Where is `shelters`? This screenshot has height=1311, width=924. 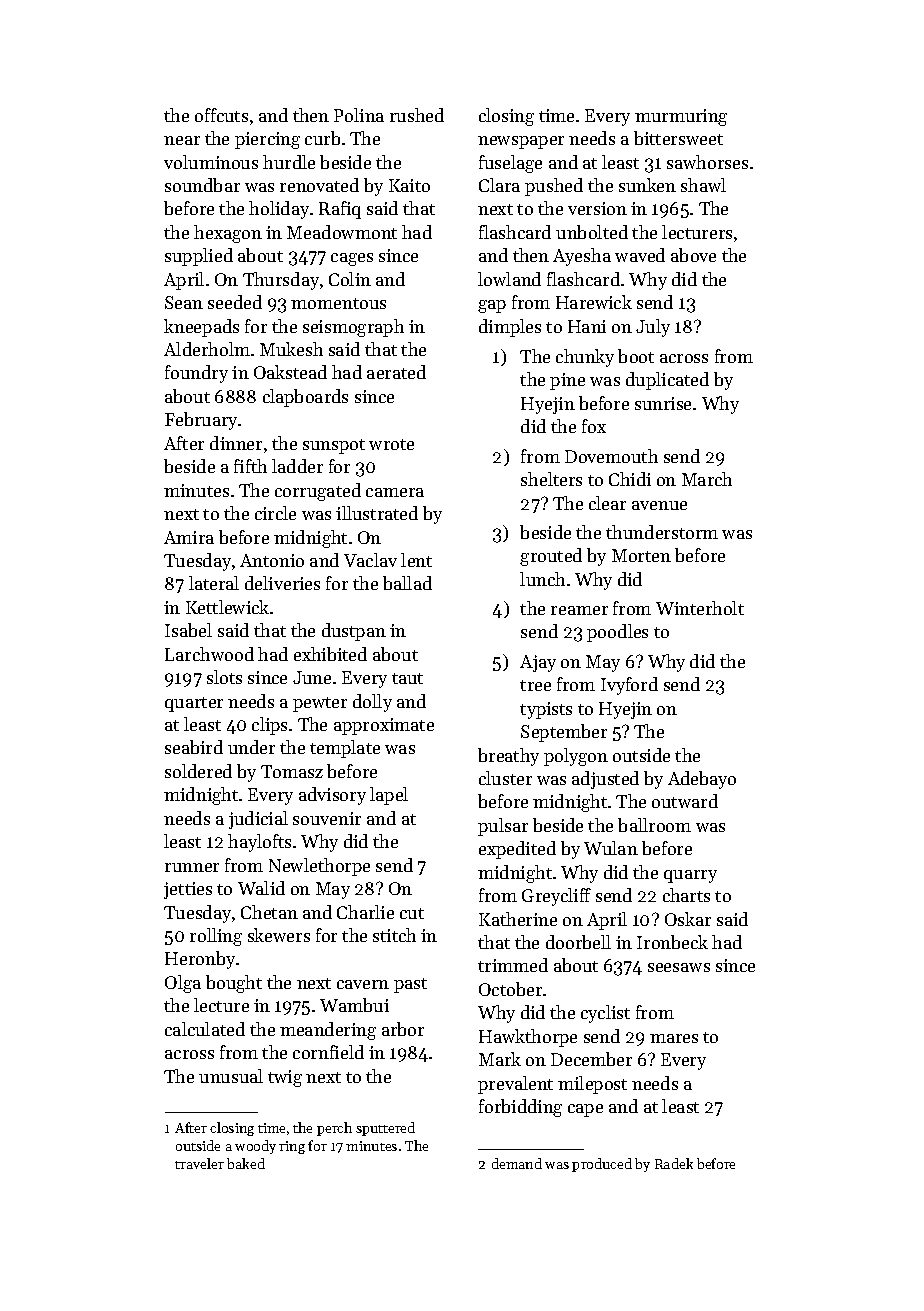 shelters is located at coordinates (551, 479).
